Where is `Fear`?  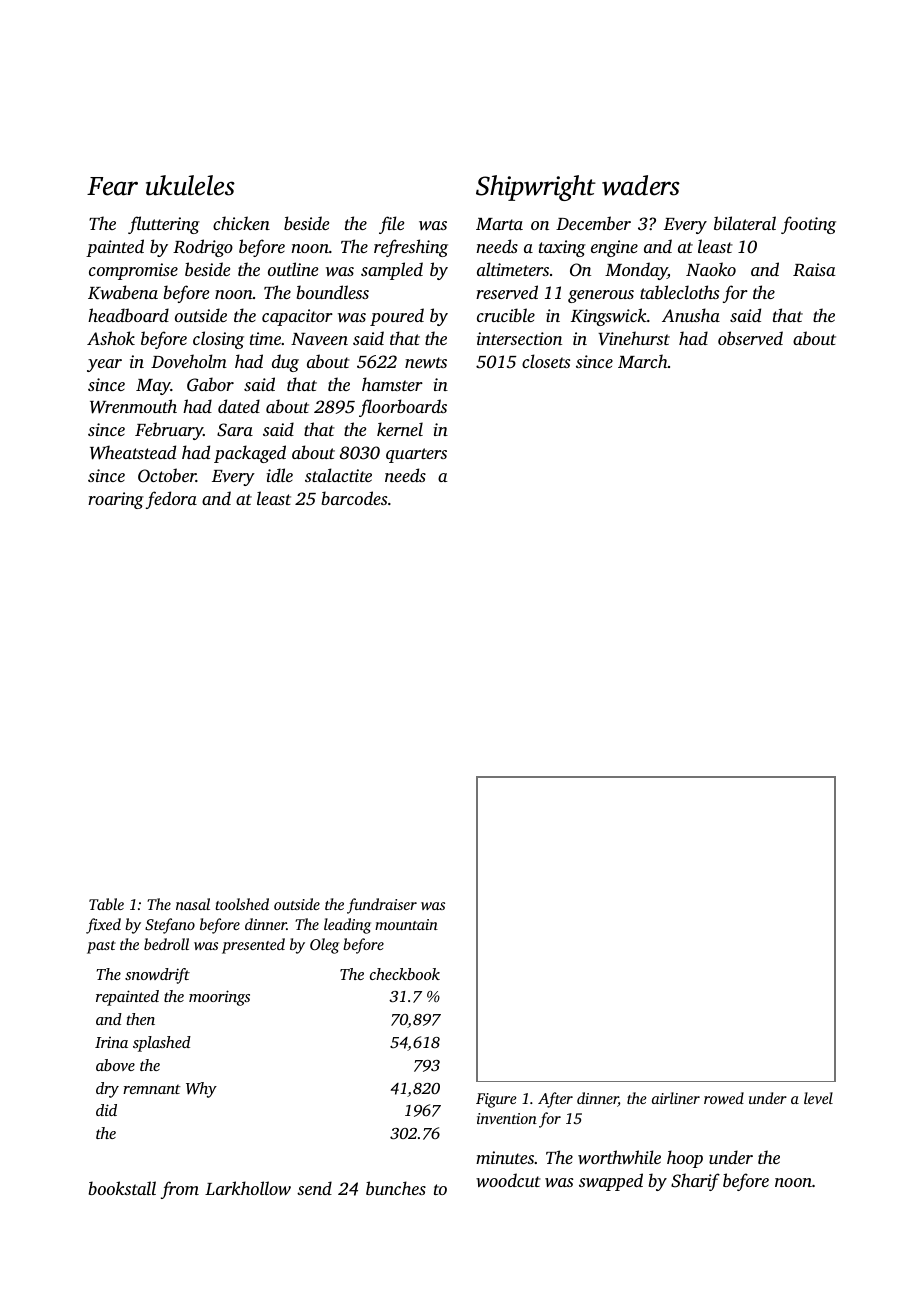 Fear is located at coordinates (112, 186).
